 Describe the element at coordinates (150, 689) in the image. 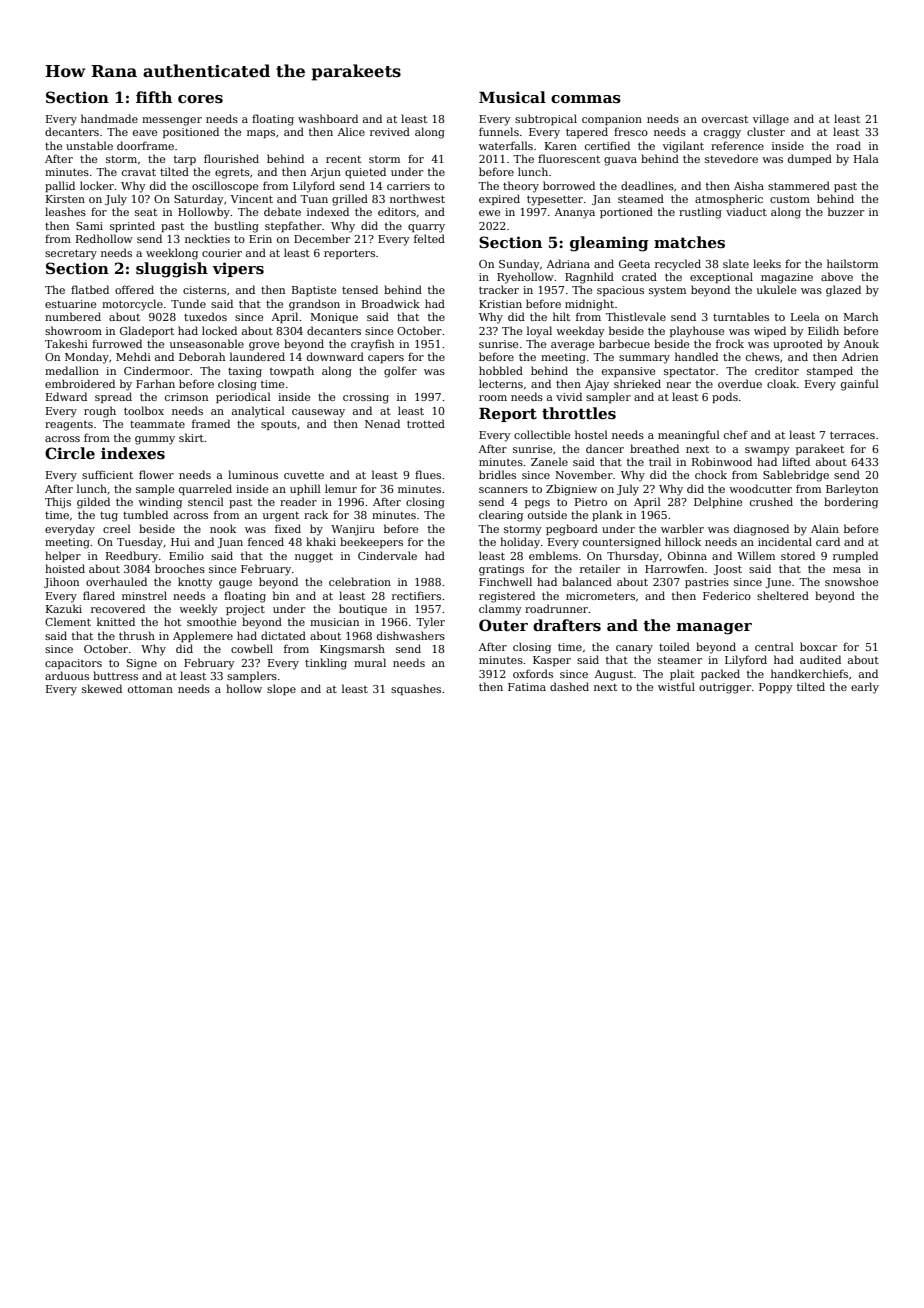

I see `ottoman` at that location.
